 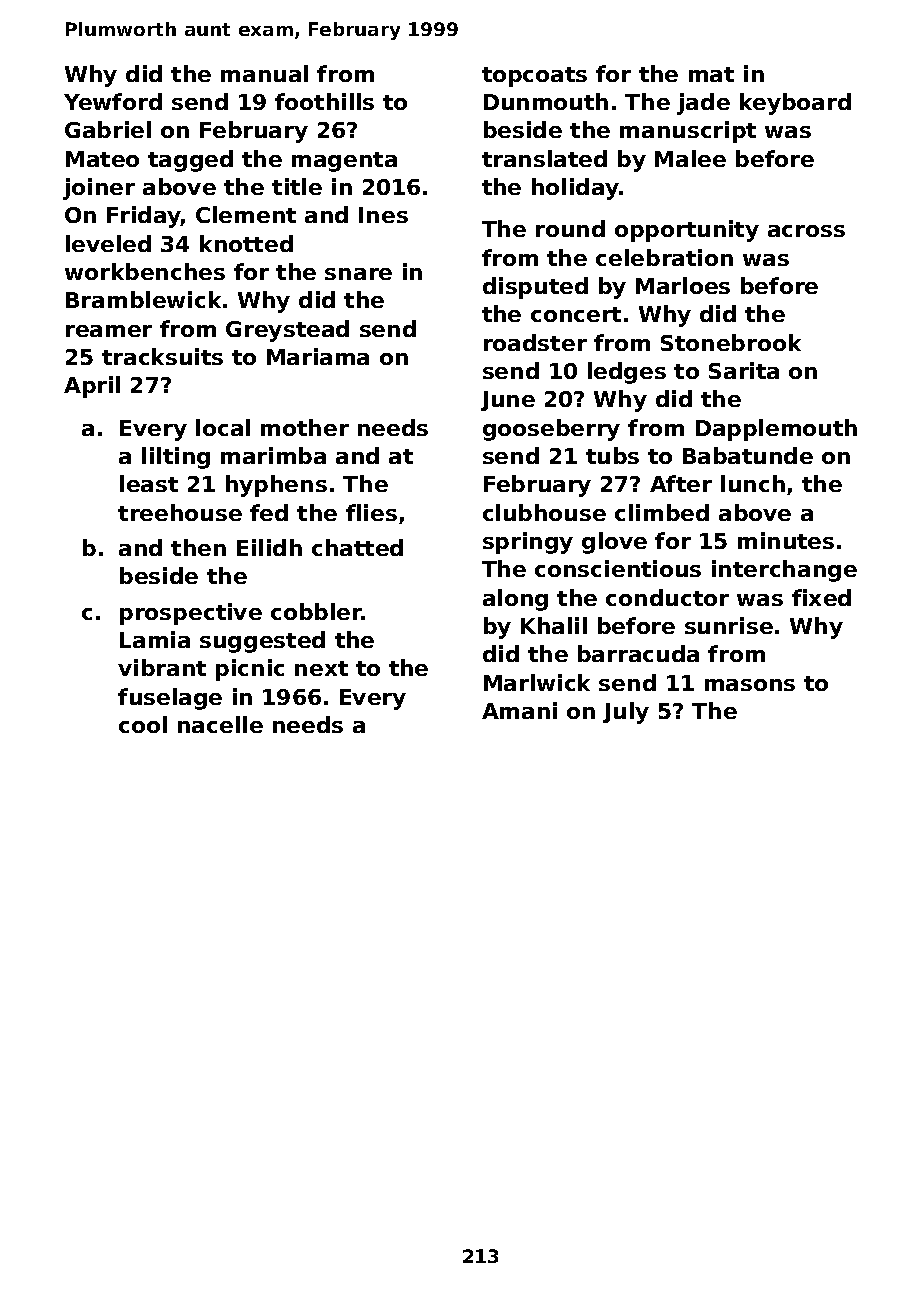 What do you see at coordinates (687, 231) in the screenshot?
I see `opportunity` at bounding box center [687, 231].
